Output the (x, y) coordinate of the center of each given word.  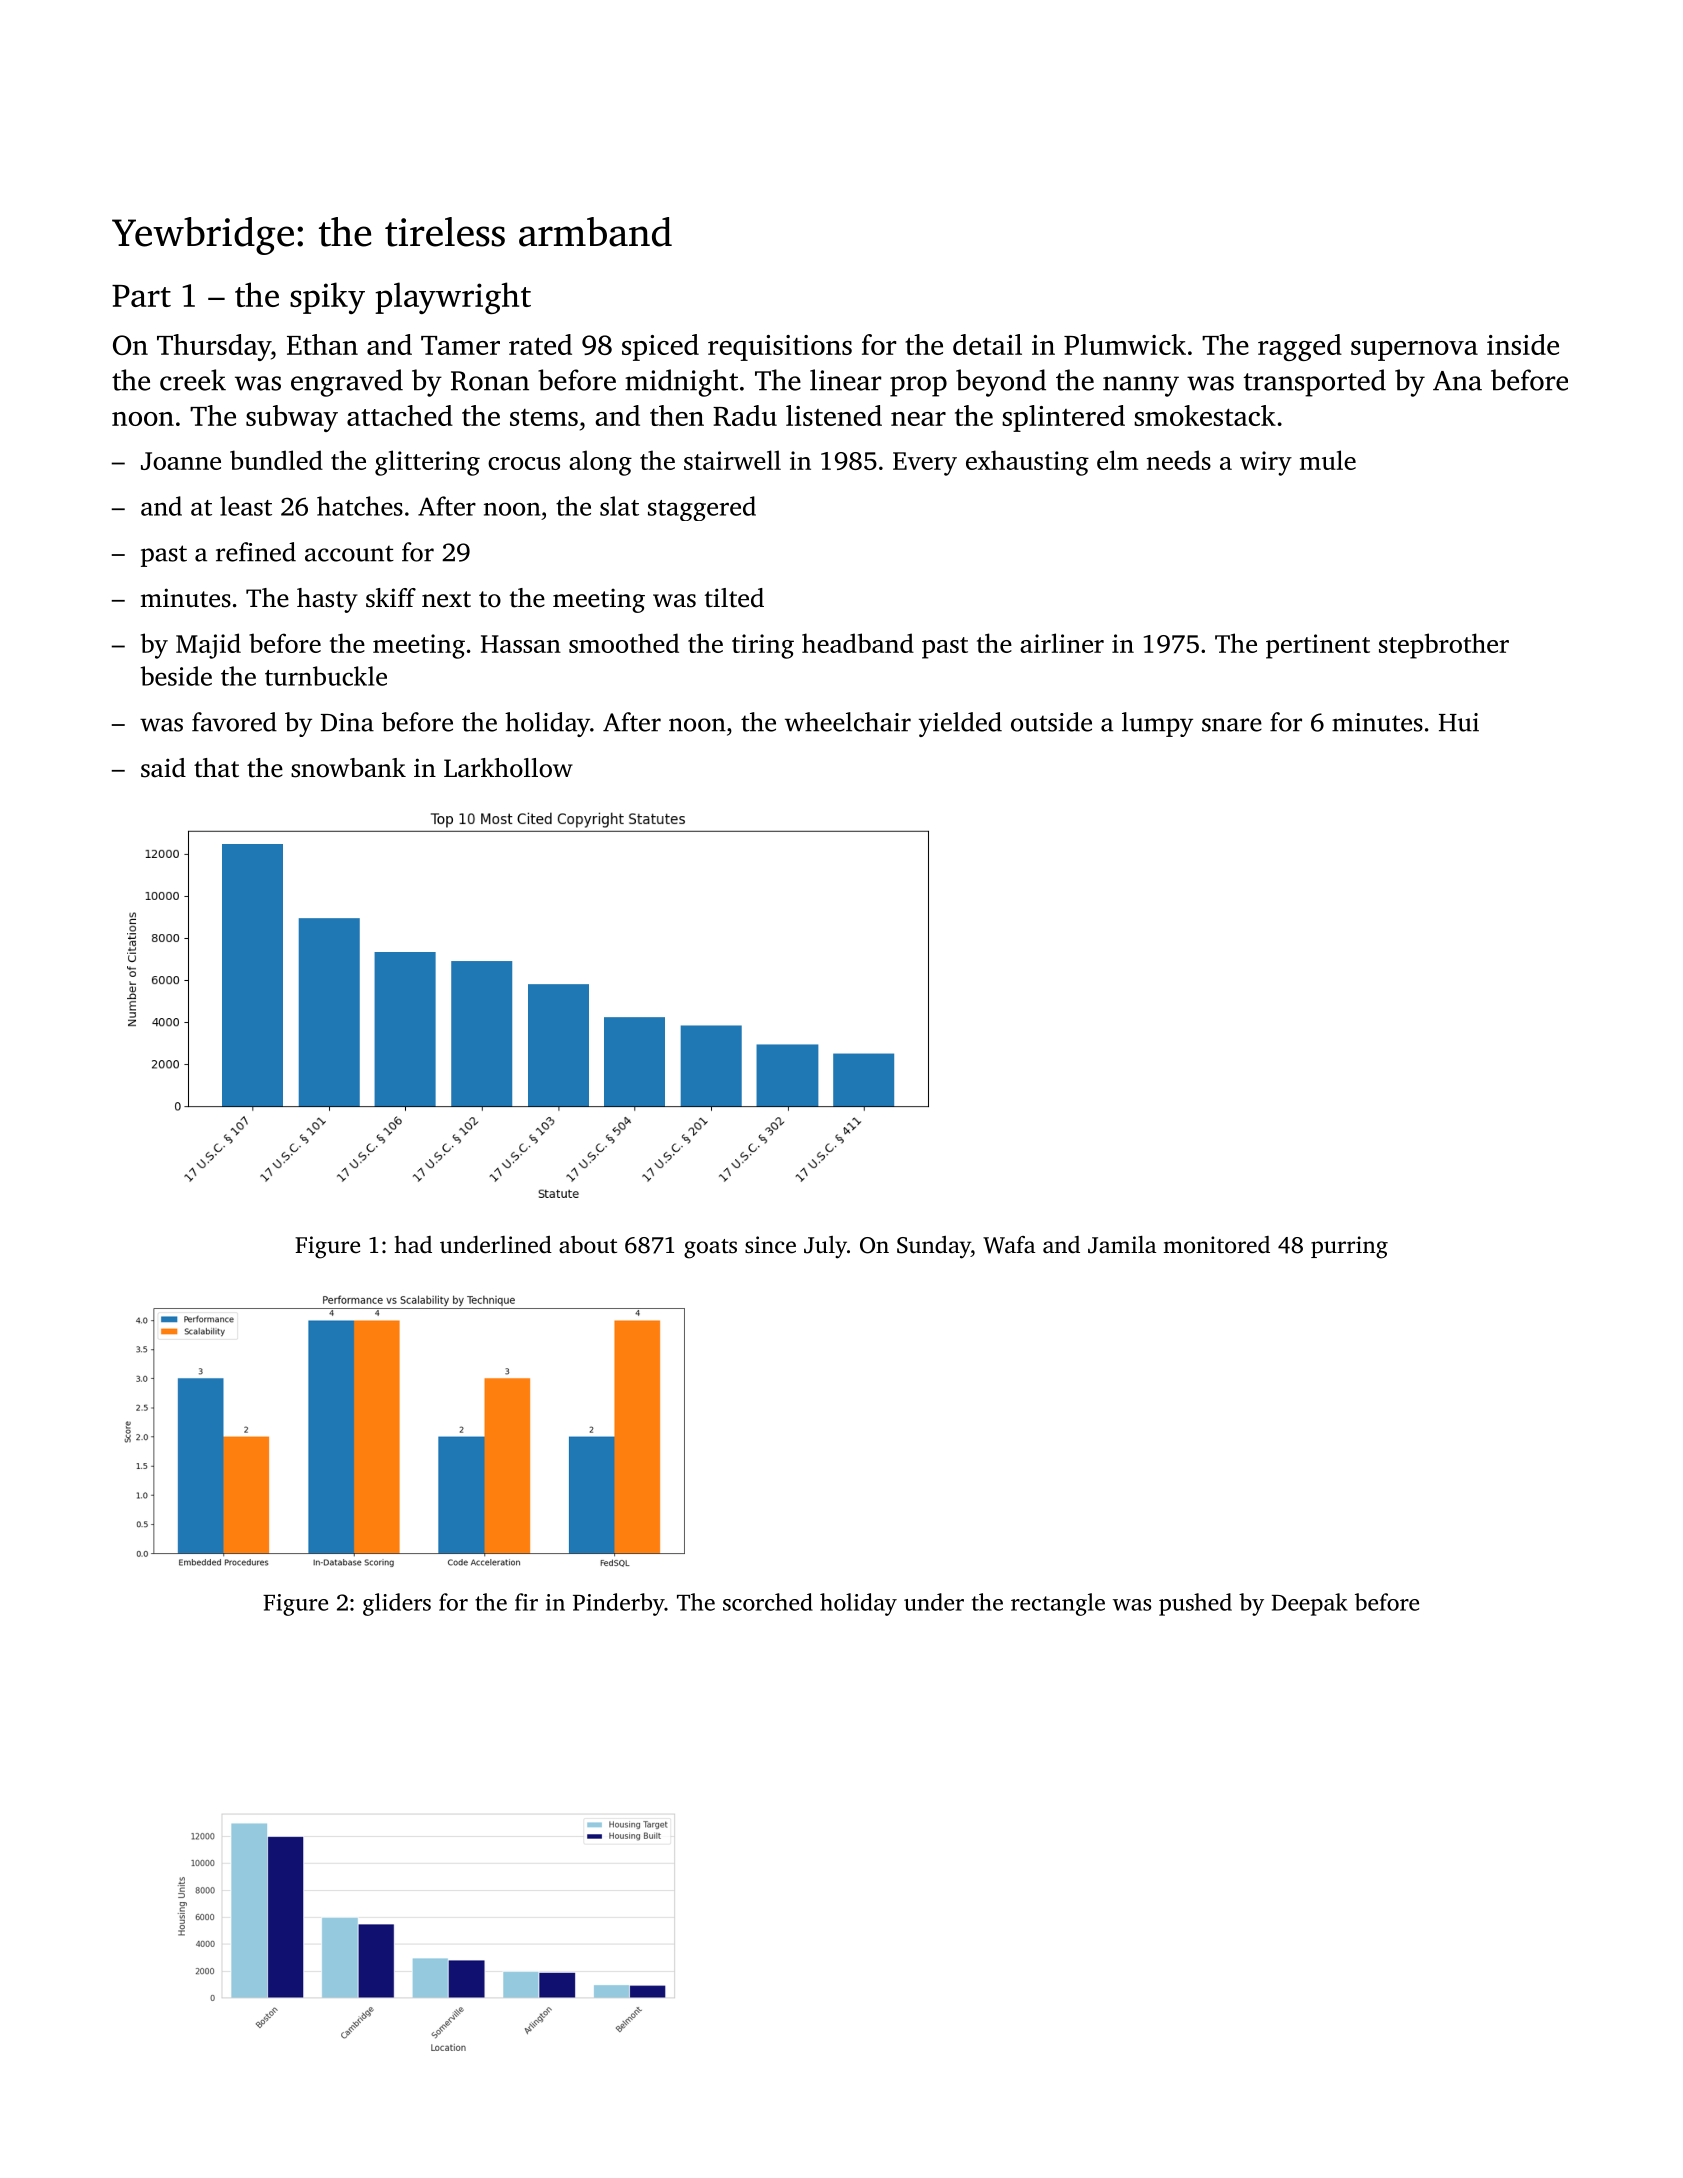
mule (1328, 460)
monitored (1216, 1245)
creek (193, 380)
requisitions (780, 348)
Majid (208, 646)
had (413, 1244)
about (588, 1244)
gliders (397, 1604)
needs (1179, 460)
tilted (734, 598)
